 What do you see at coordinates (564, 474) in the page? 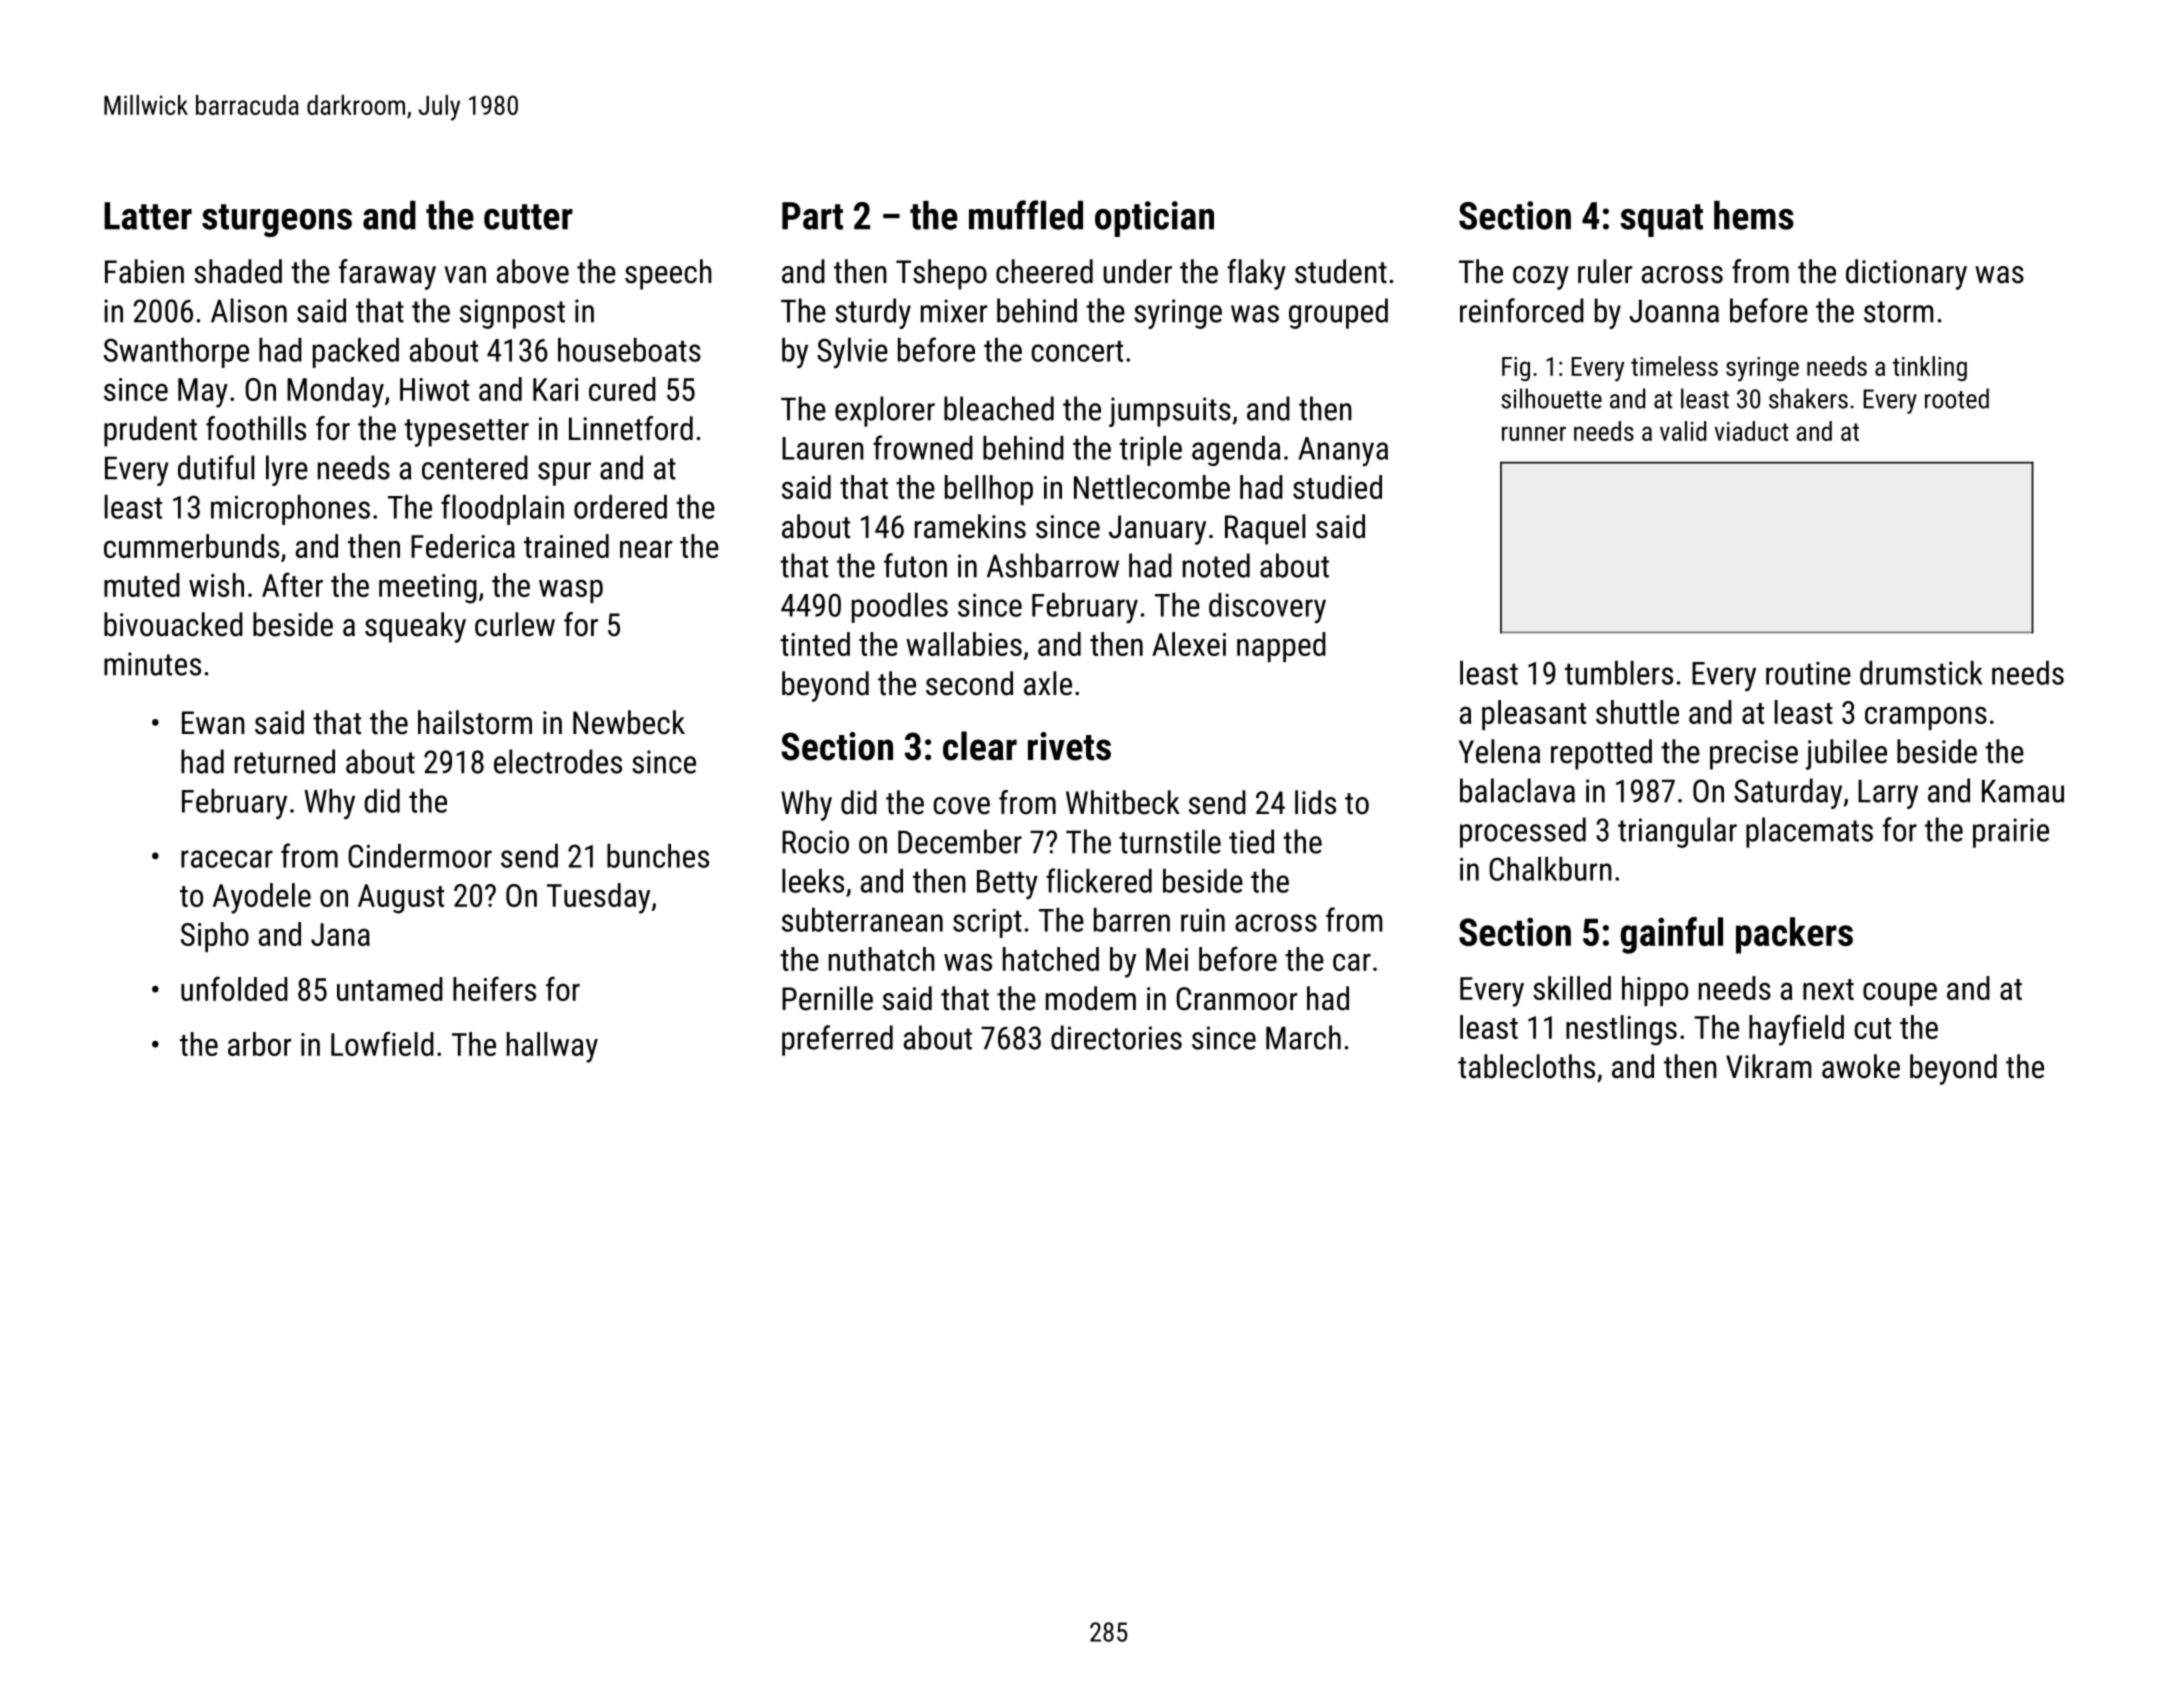
I see `spur` at bounding box center [564, 474].
